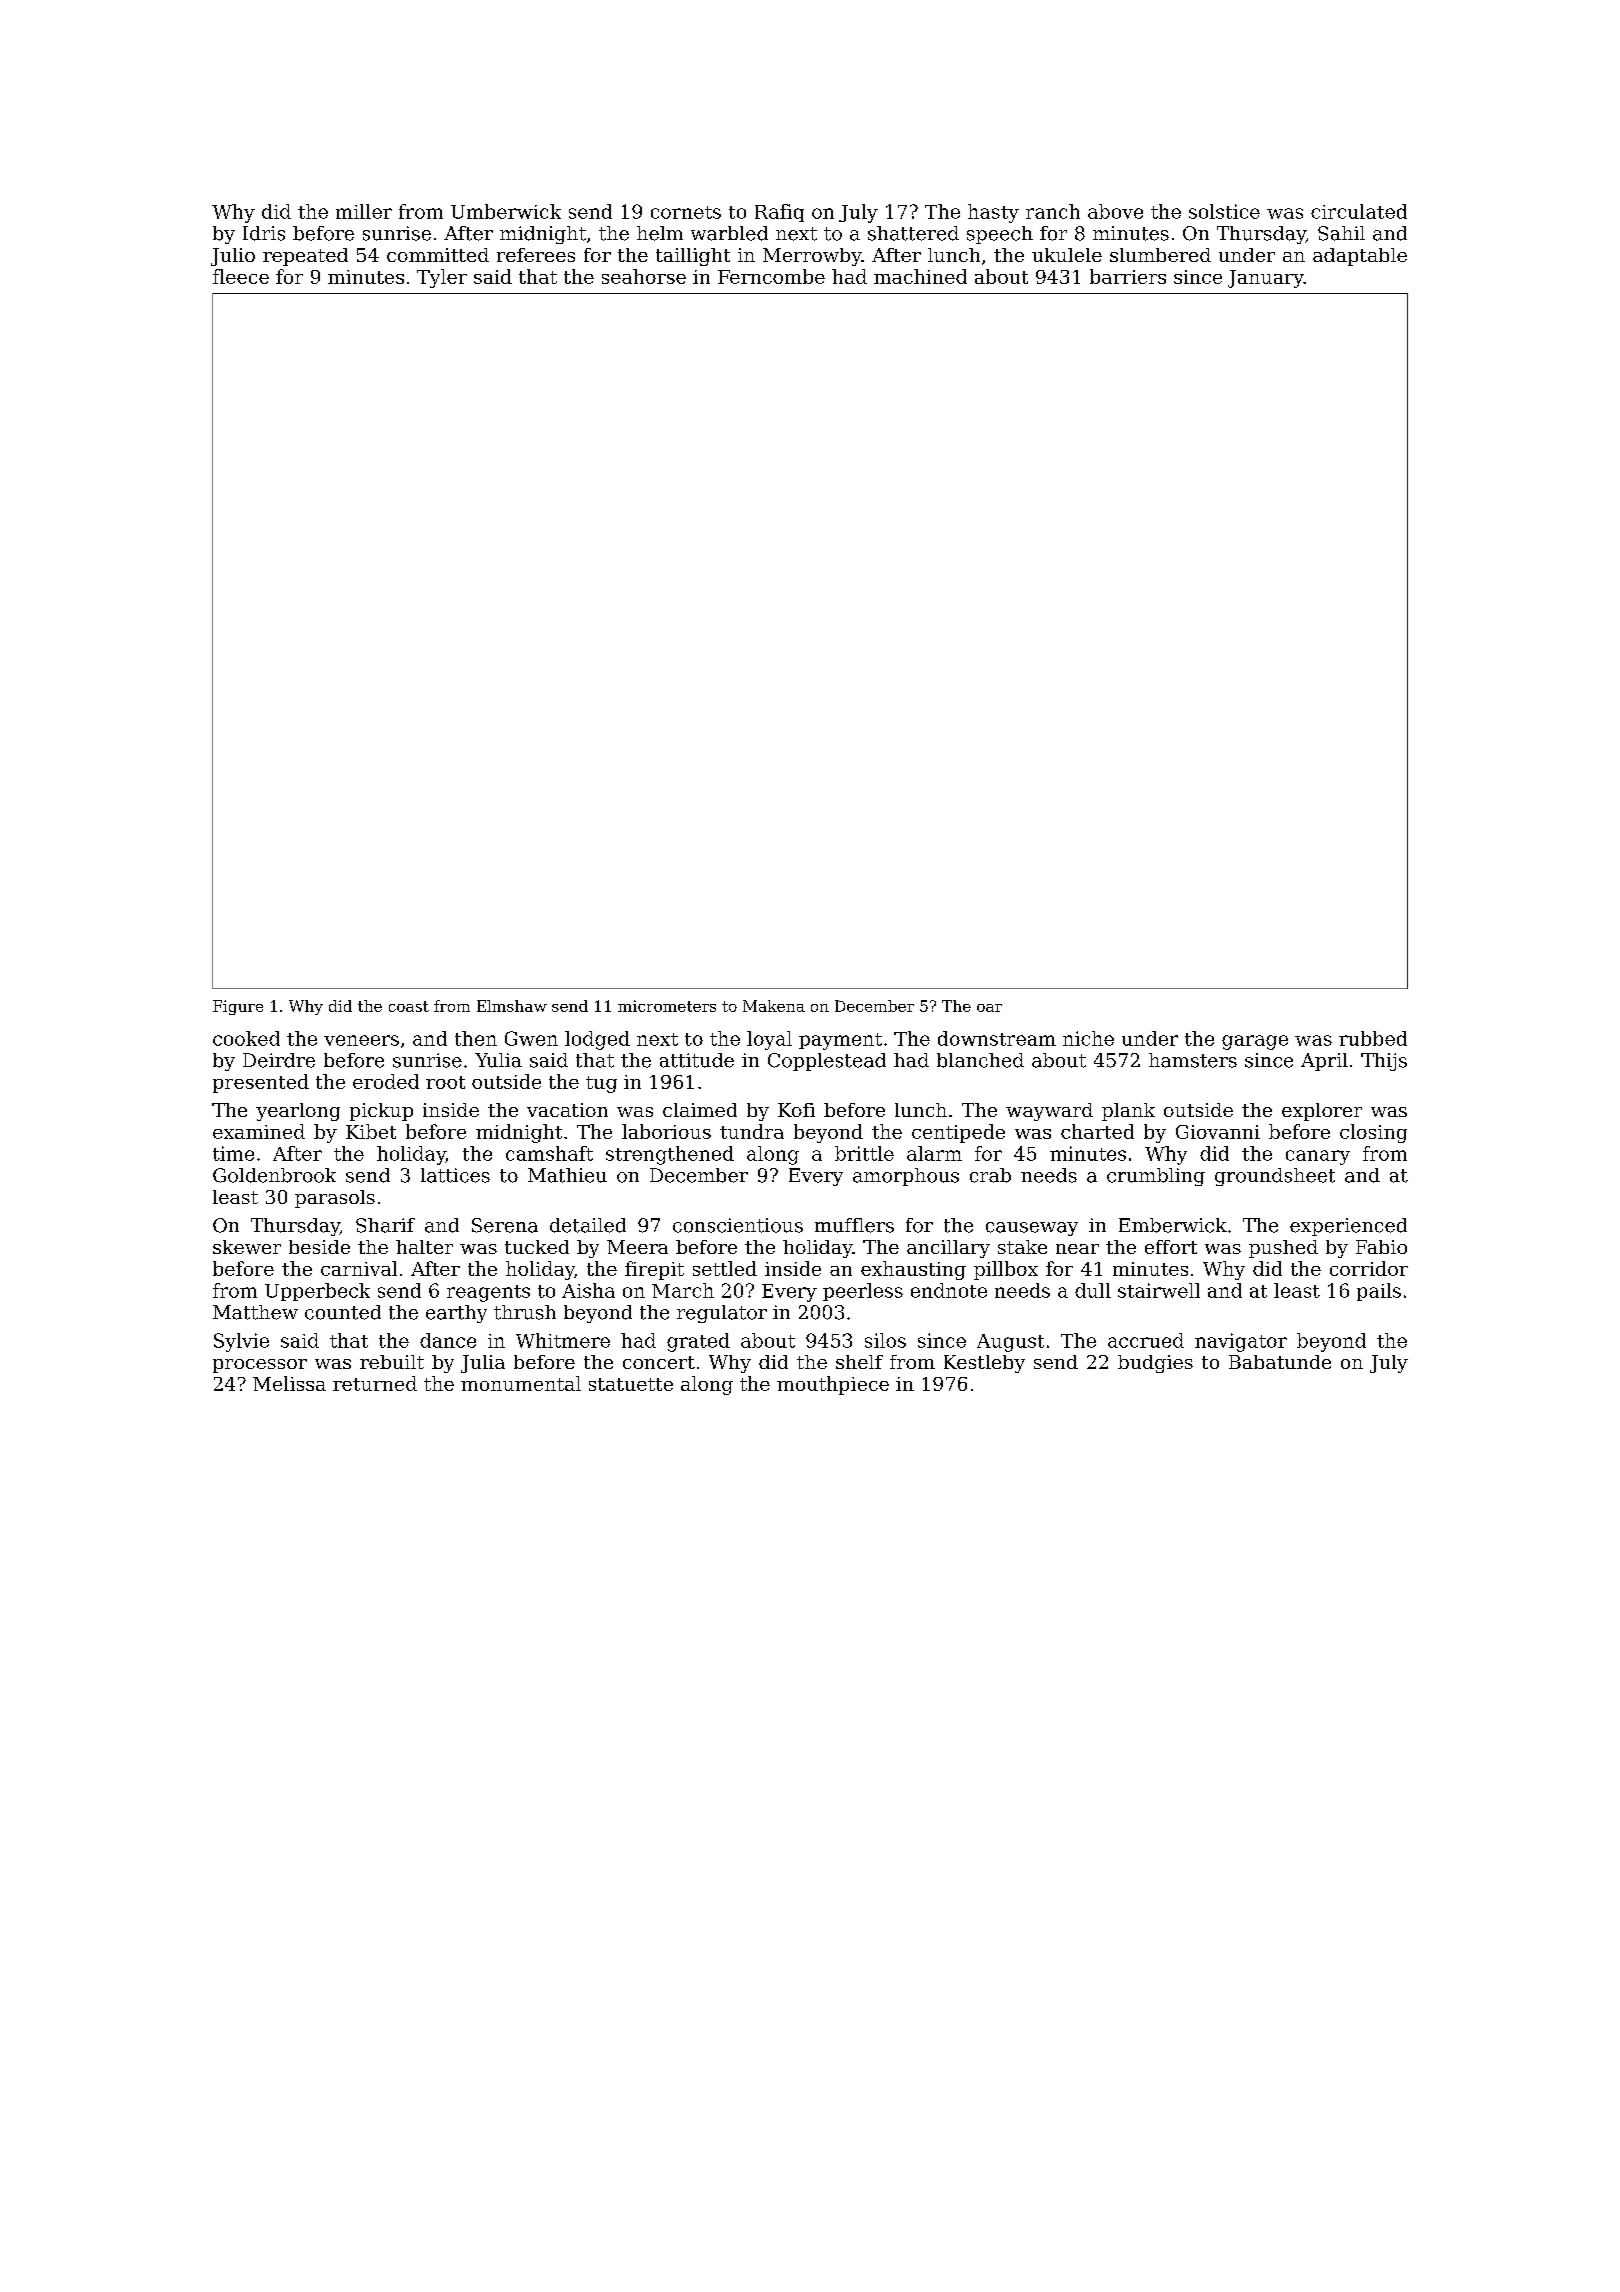  Describe the element at coordinates (1128, 276) in the page. I see `barriers` at that location.
